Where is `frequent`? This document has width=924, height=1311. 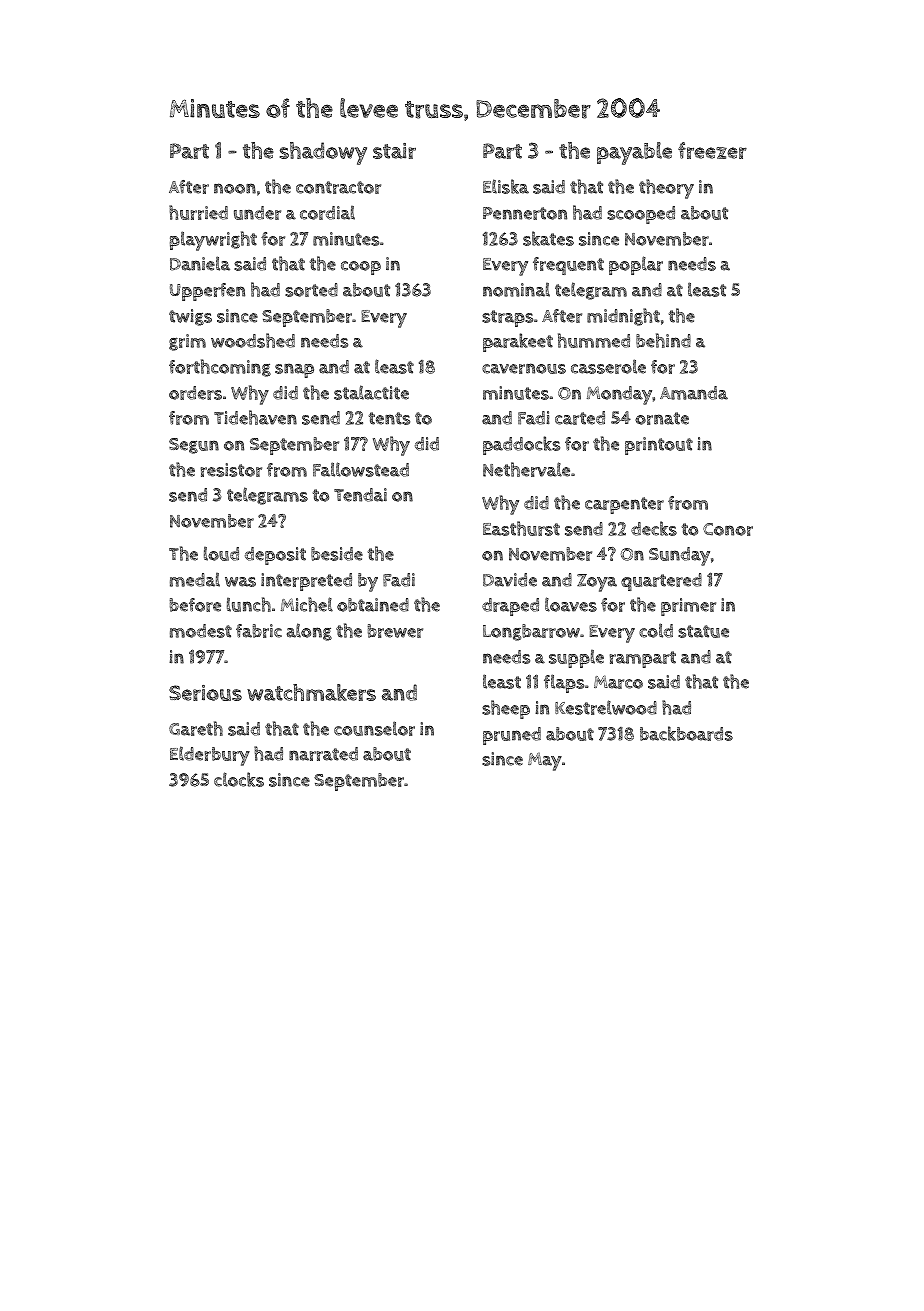 frequent is located at coordinates (568, 266).
